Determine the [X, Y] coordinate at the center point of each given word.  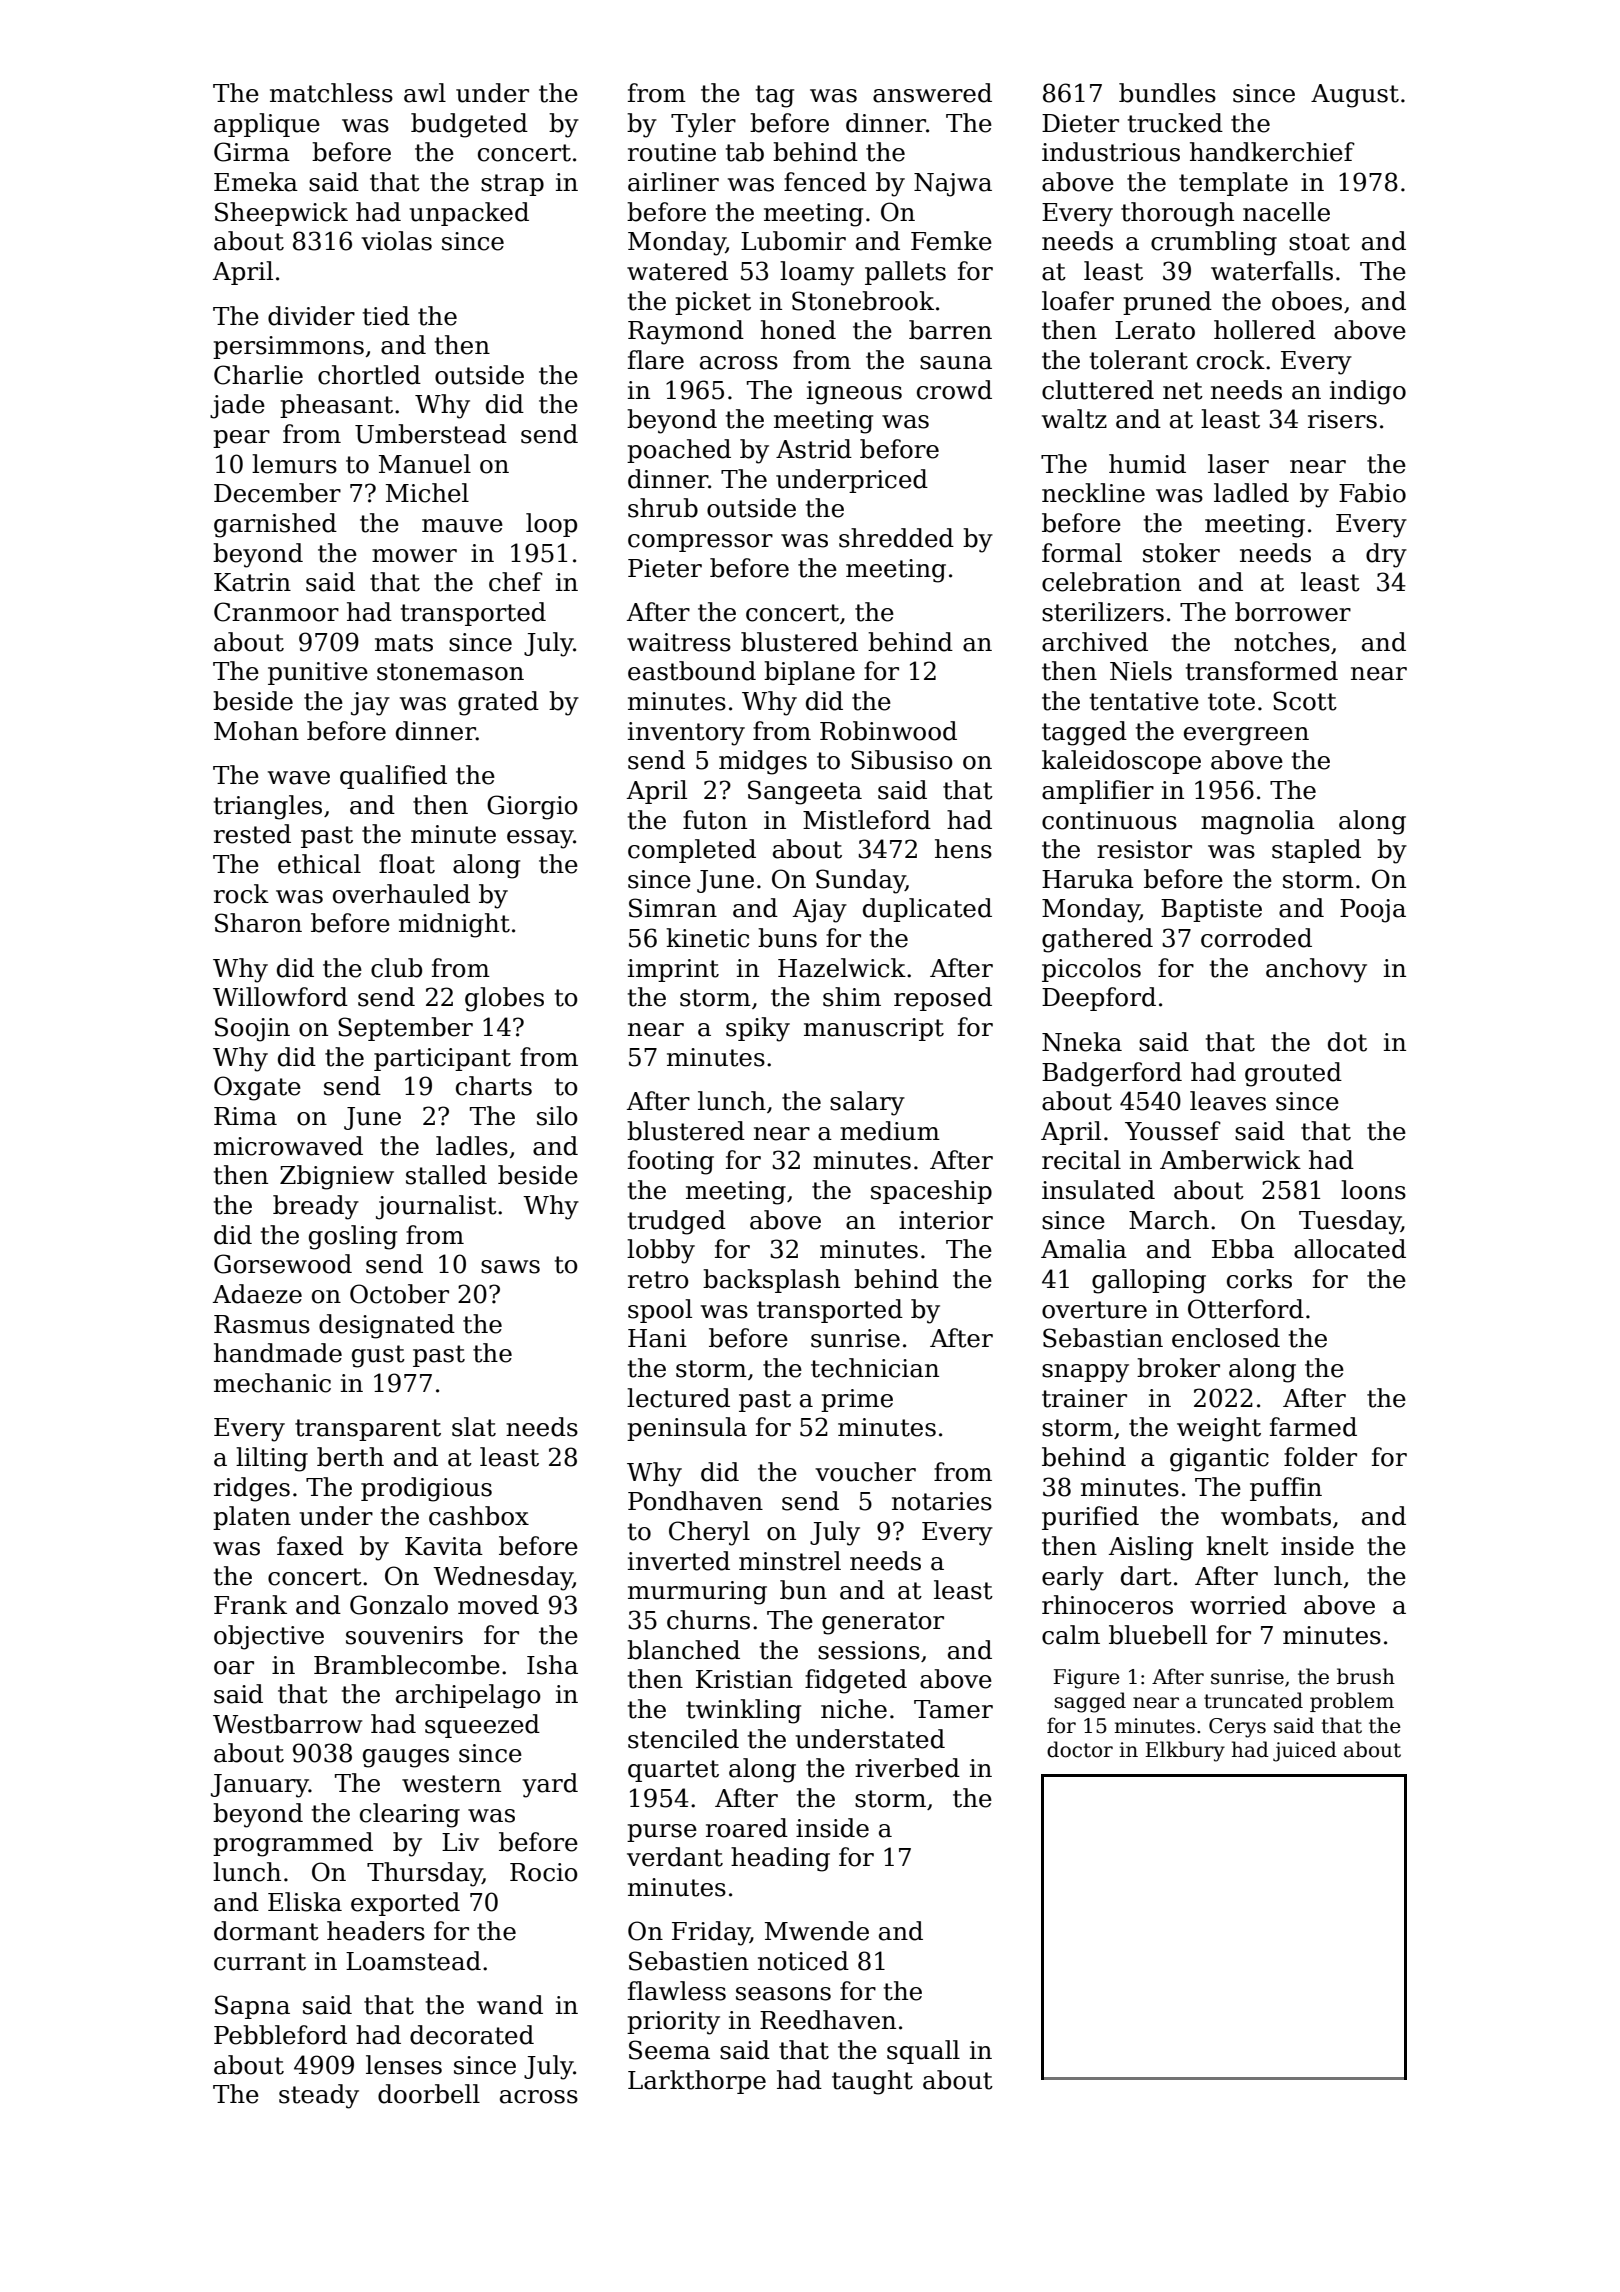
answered [932, 93]
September [405, 1029]
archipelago [468, 1696]
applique [267, 125]
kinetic [707, 938]
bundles [1167, 93]
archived [1095, 642]
